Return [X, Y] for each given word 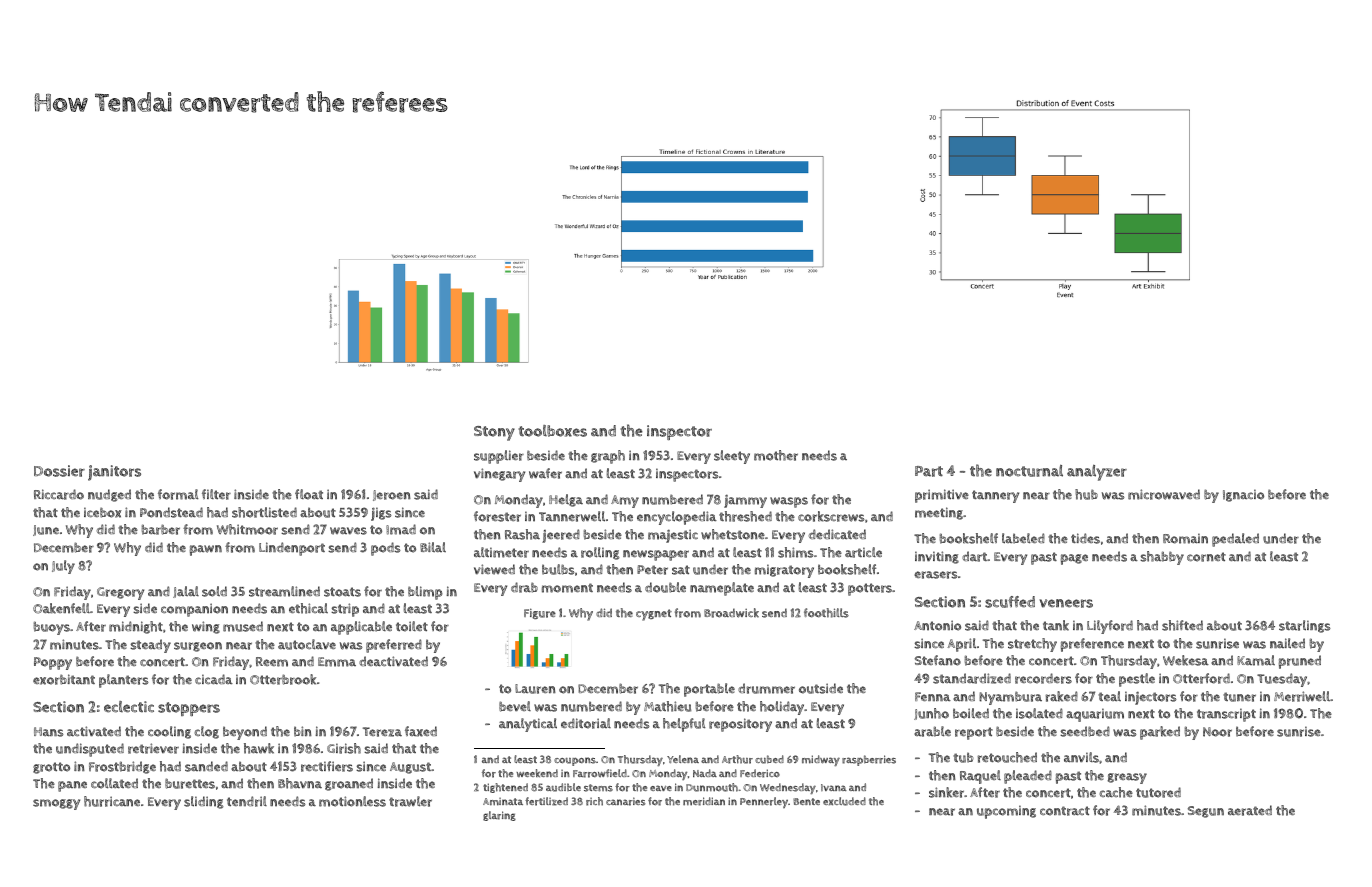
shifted [1182, 625]
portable [709, 690]
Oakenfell [61, 608]
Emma [337, 662]
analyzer [1097, 473]
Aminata [503, 802]
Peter [652, 570]
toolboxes [552, 431]
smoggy [56, 804]
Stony [494, 433]
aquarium [1095, 715]
